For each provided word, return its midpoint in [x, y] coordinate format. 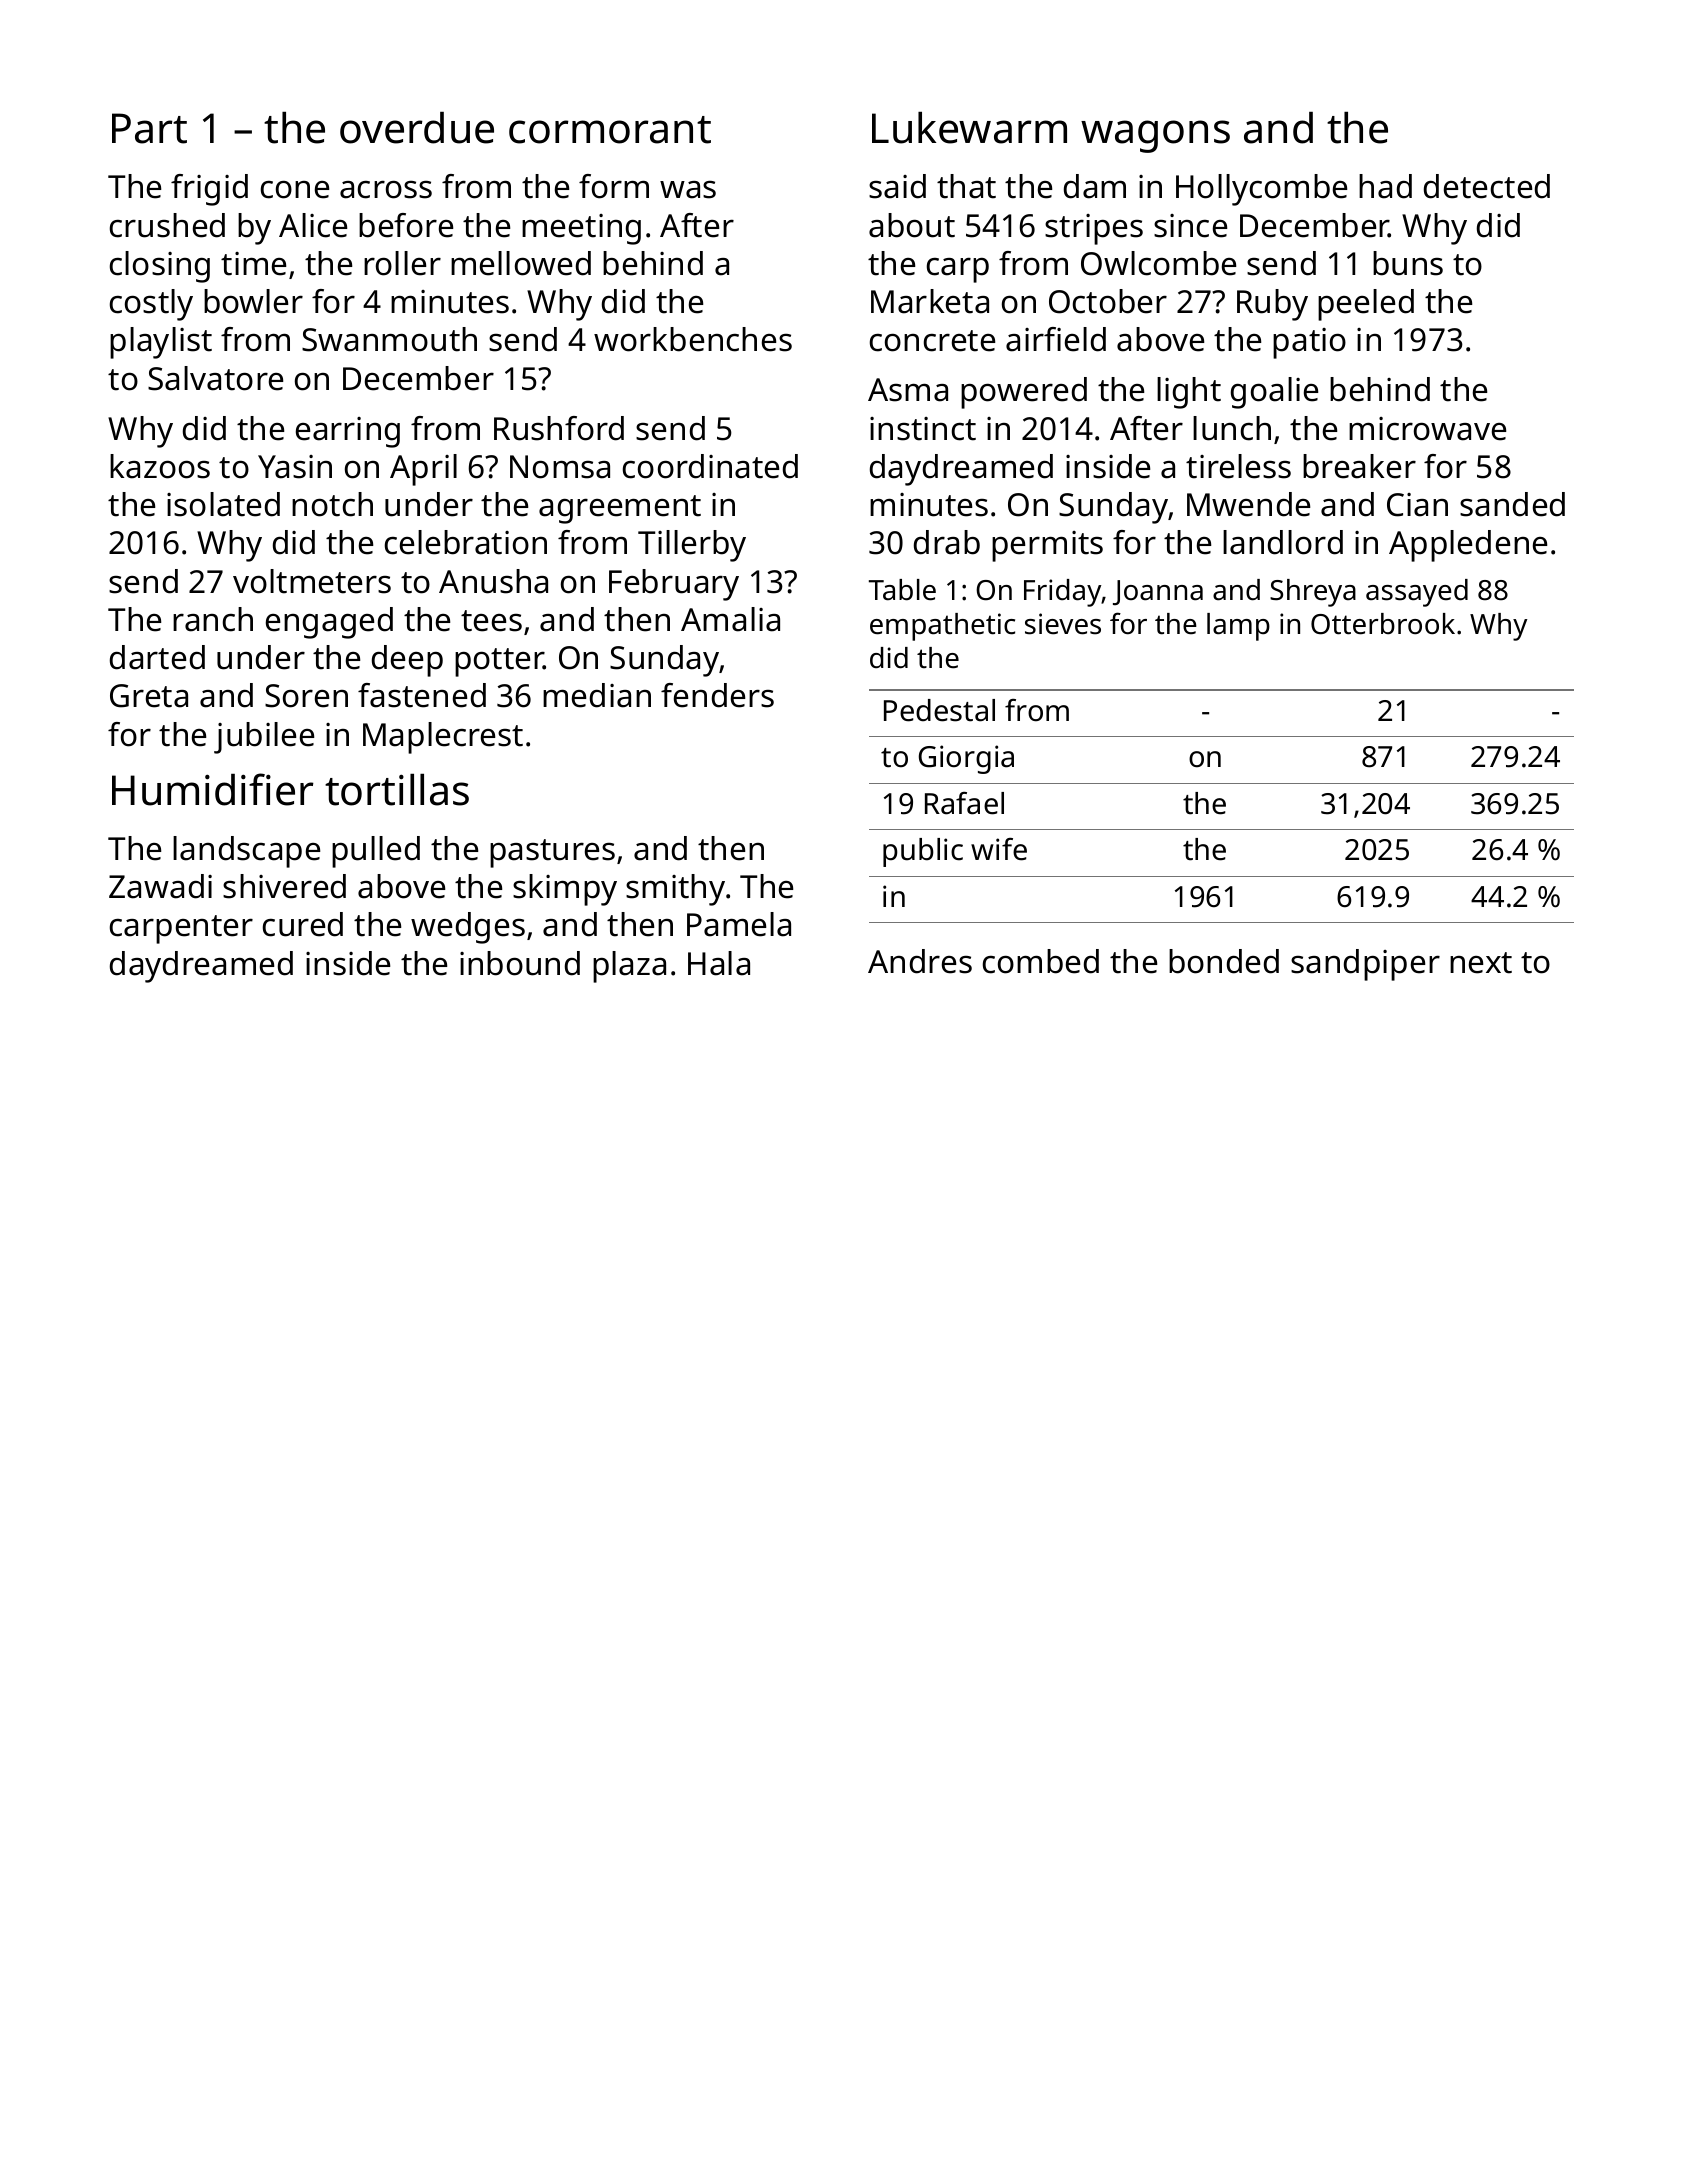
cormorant [610, 130]
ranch [213, 619]
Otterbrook [1383, 624]
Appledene [1468, 546]
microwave [1427, 429]
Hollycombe [1261, 190]
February [674, 585]
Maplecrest [443, 738]
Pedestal [939, 710]
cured [303, 924]
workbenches [693, 339]
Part [149, 128]
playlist [161, 343]
